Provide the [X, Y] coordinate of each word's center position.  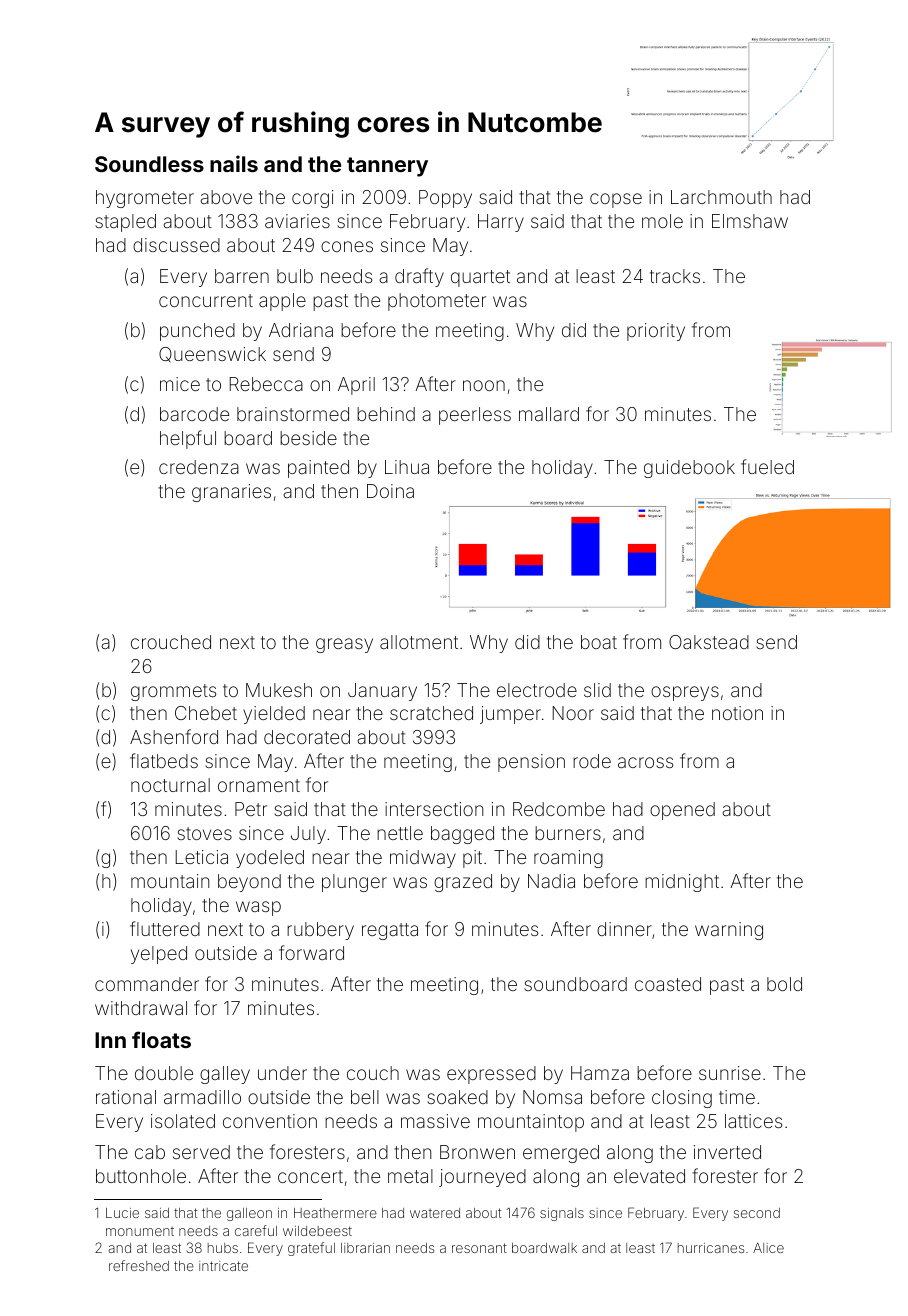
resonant [479, 1248]
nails [234, 163]
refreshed [139, 1265]
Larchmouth [721, 197]
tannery [387, 167]
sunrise [730, 1073]
